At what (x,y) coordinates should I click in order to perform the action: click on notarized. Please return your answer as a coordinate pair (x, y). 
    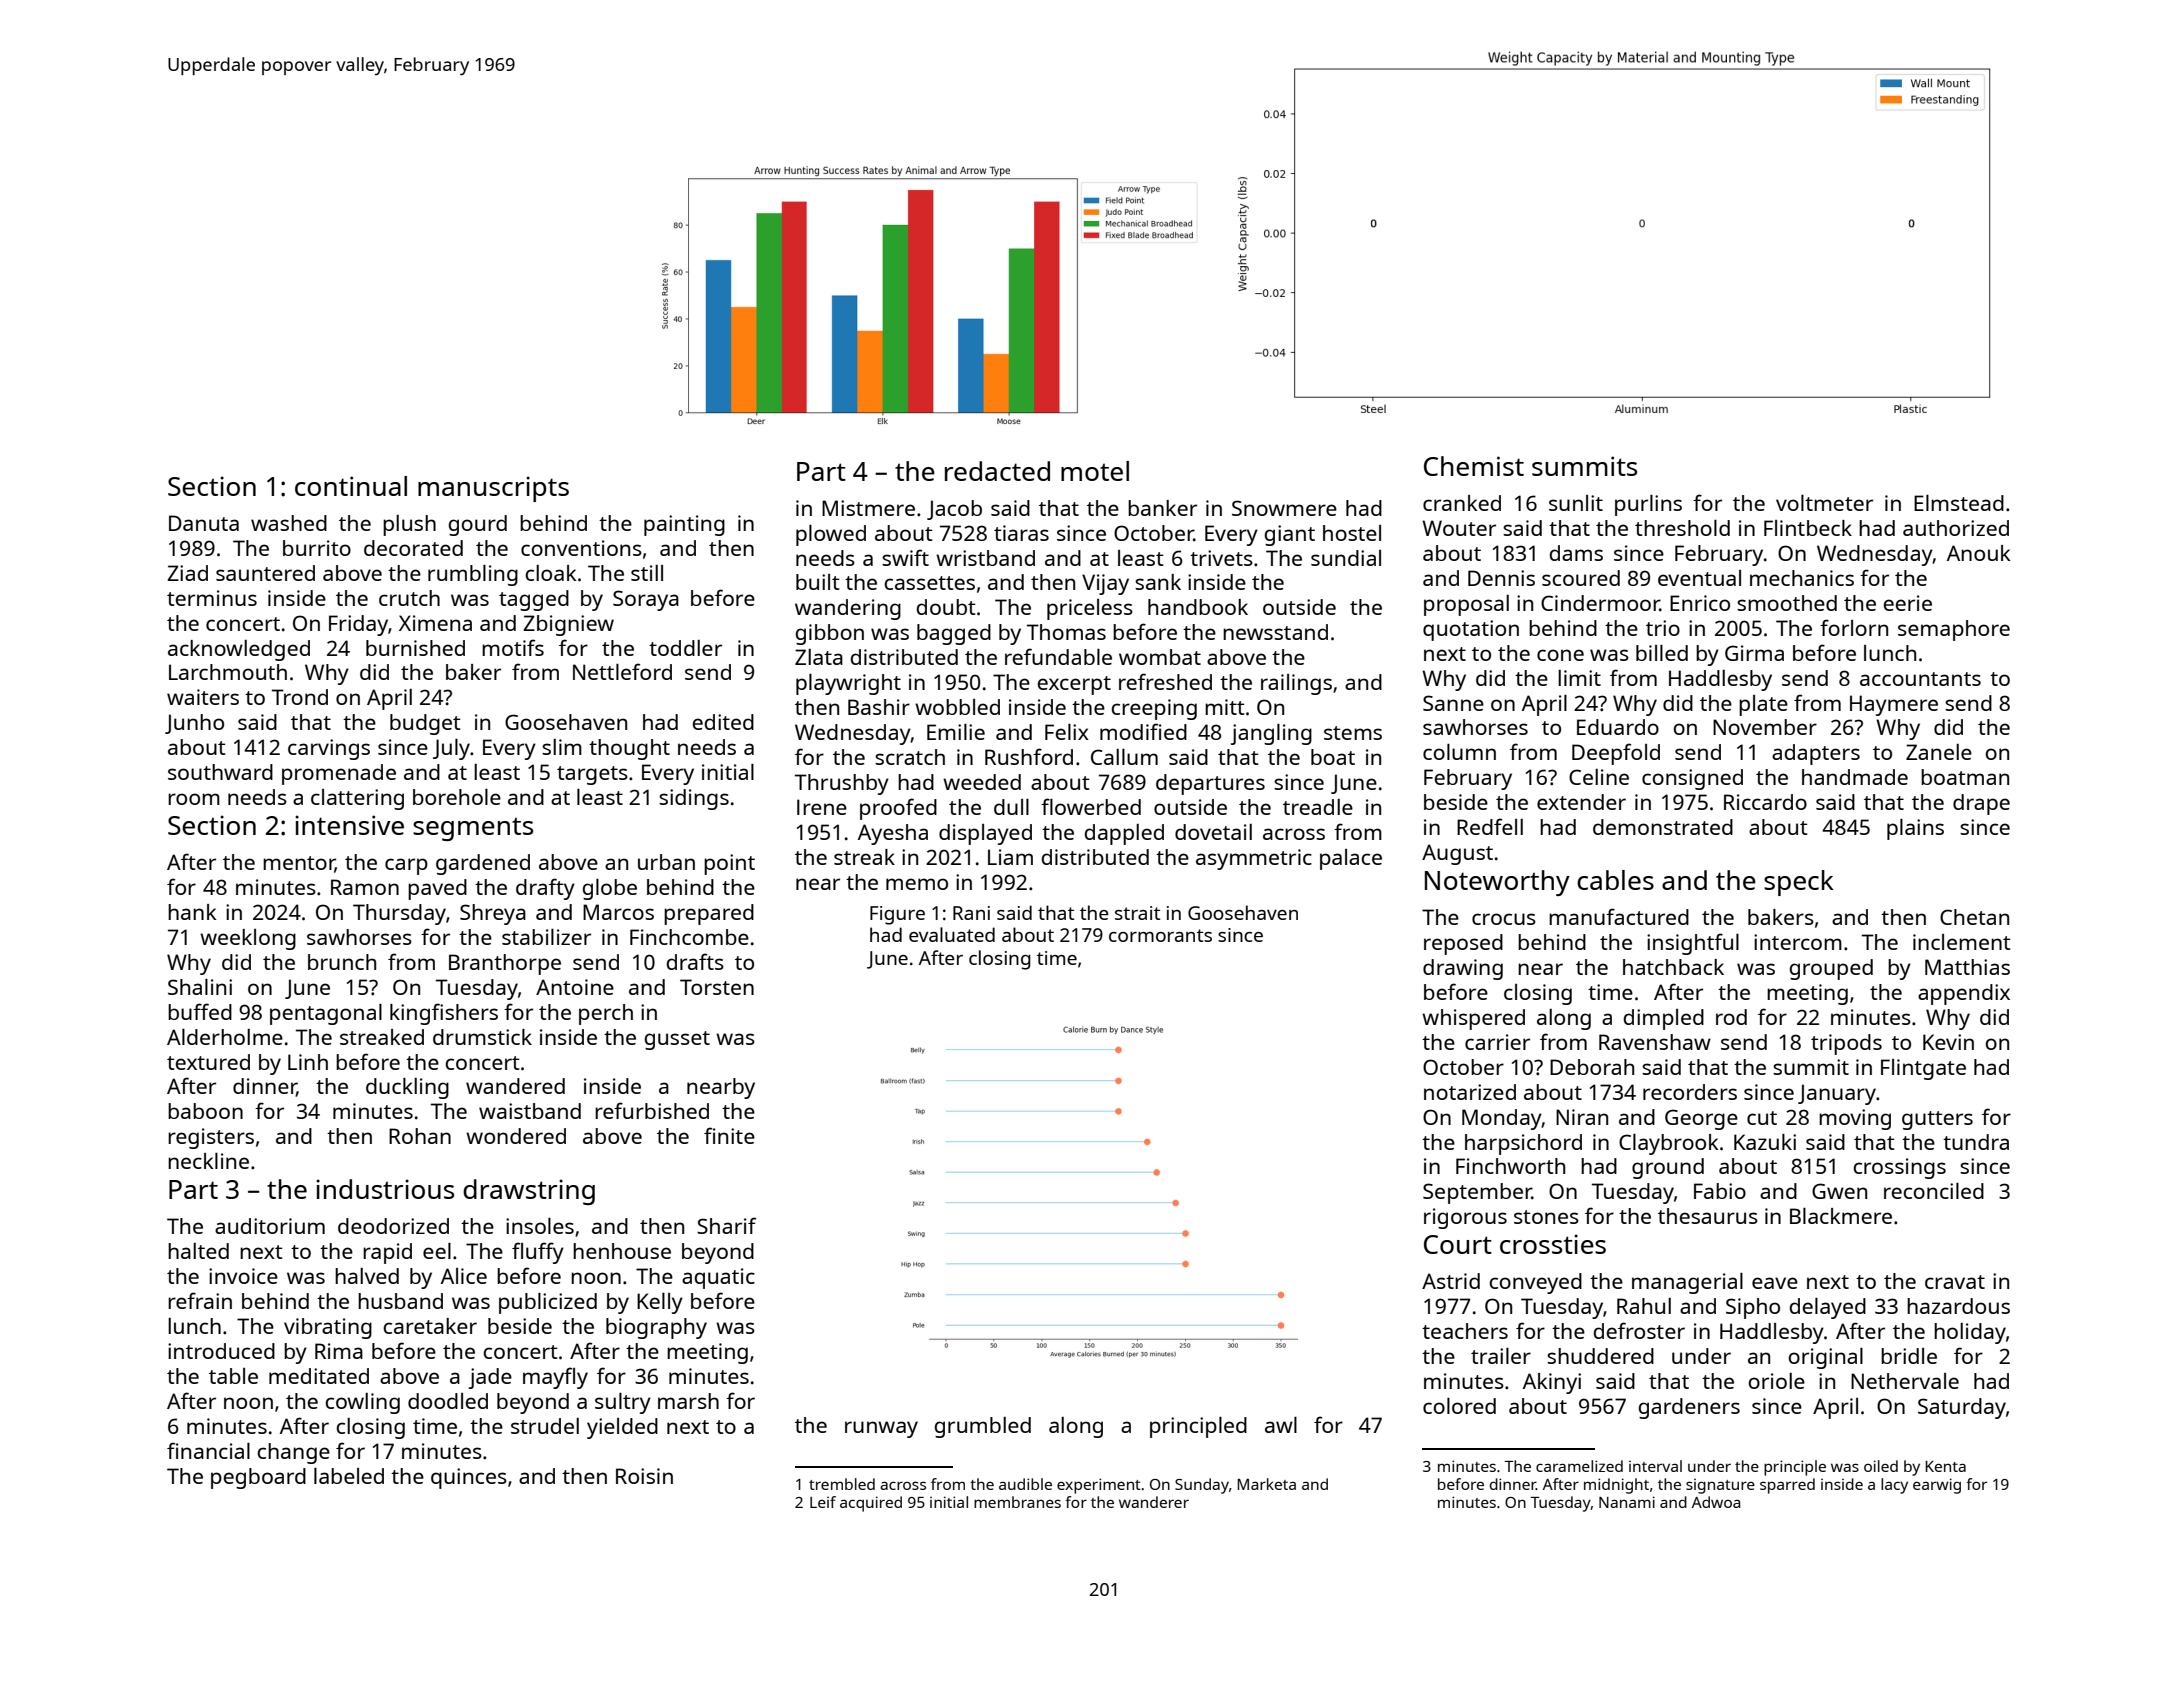
    Looking at the image, I should click on (1470, 1092).
